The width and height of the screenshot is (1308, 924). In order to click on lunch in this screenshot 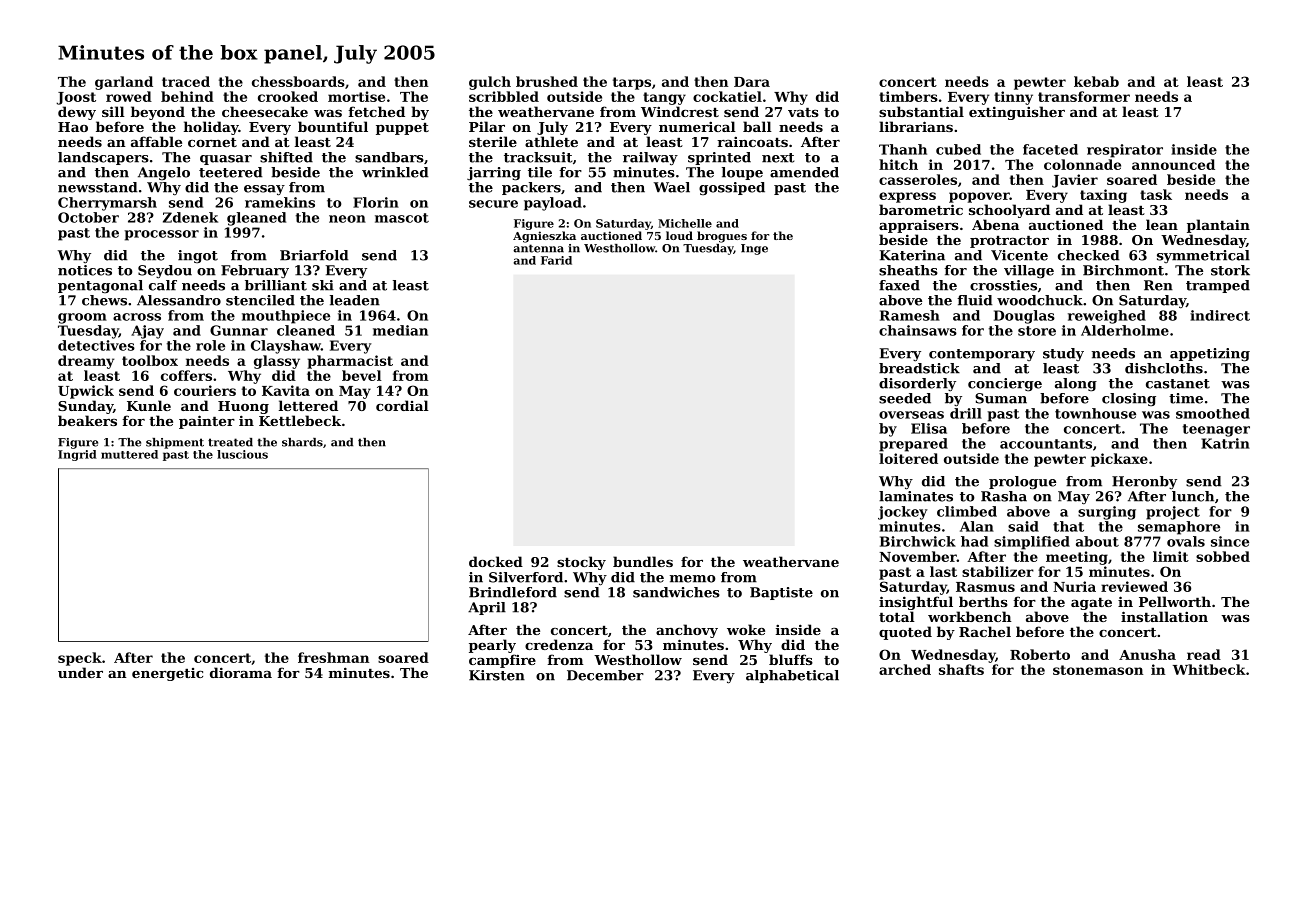, I will do `click(1193, 496)`.
